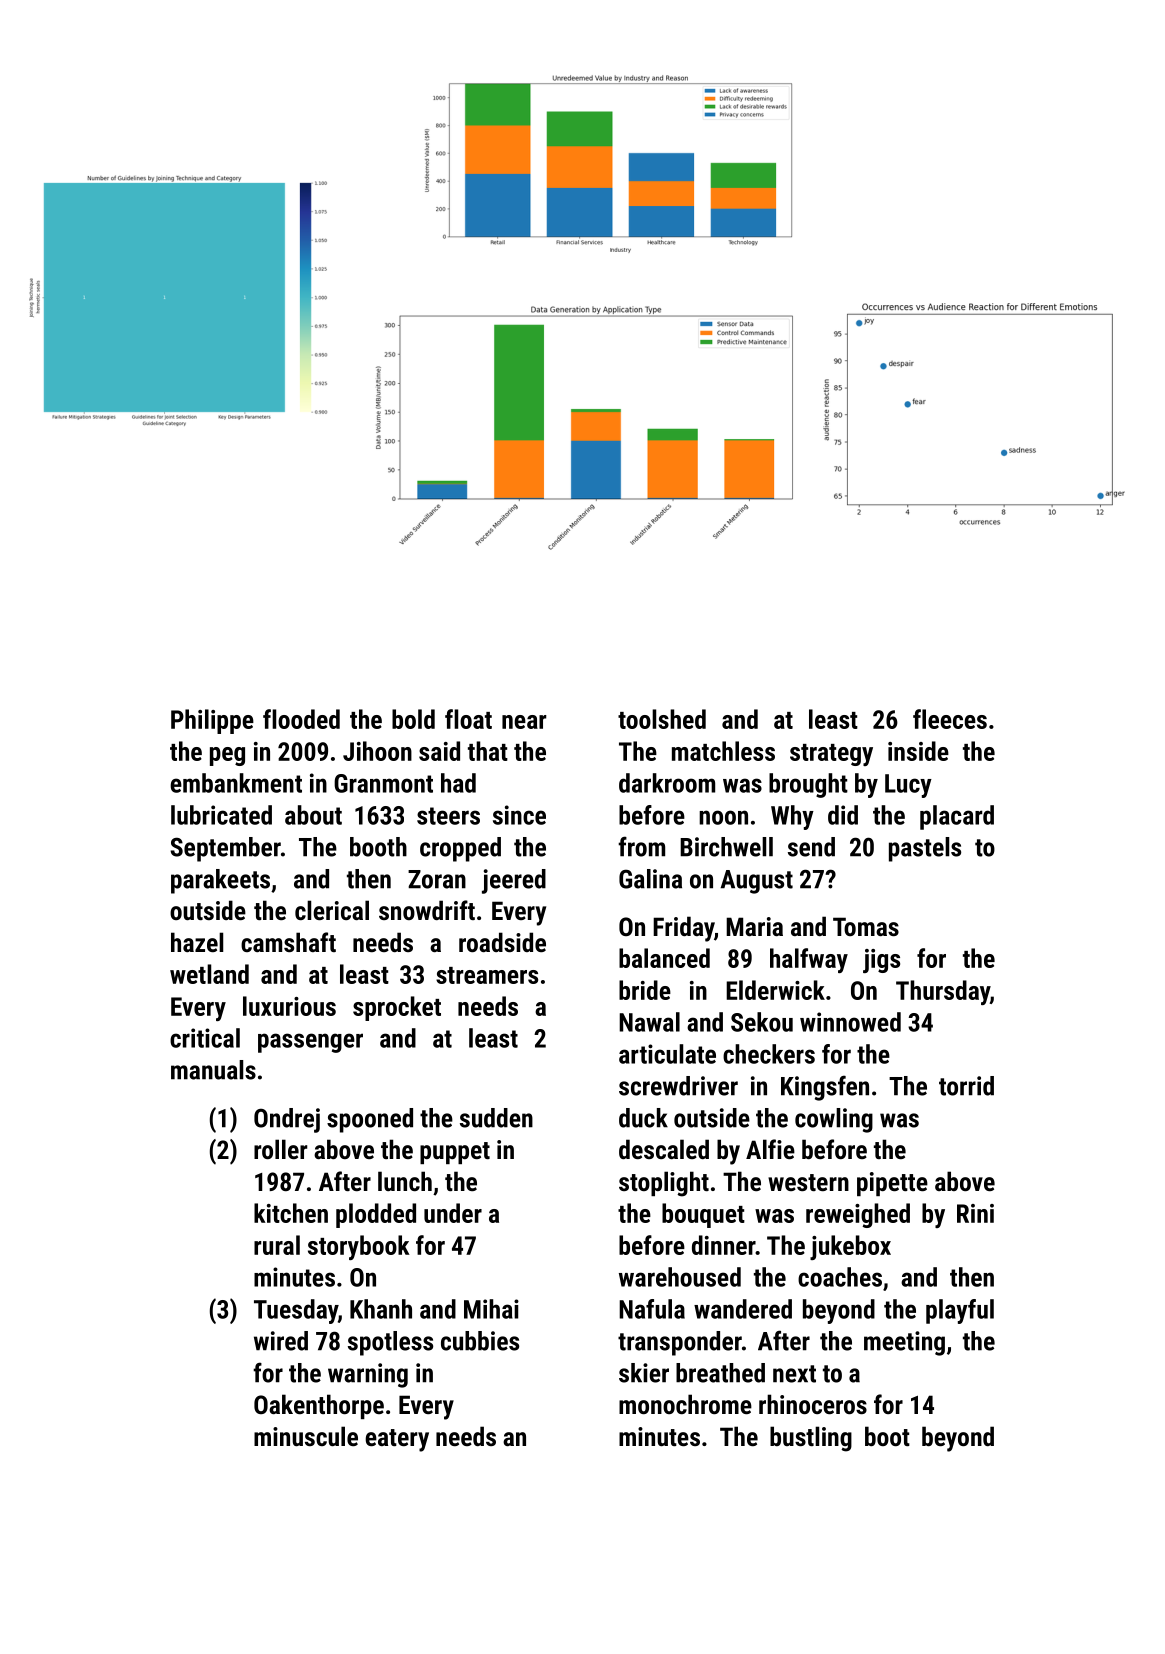 The image size is (1165, 1654). Describe the element at coordinates (652, 1309) in the page. I see `Nafula` at that location.
